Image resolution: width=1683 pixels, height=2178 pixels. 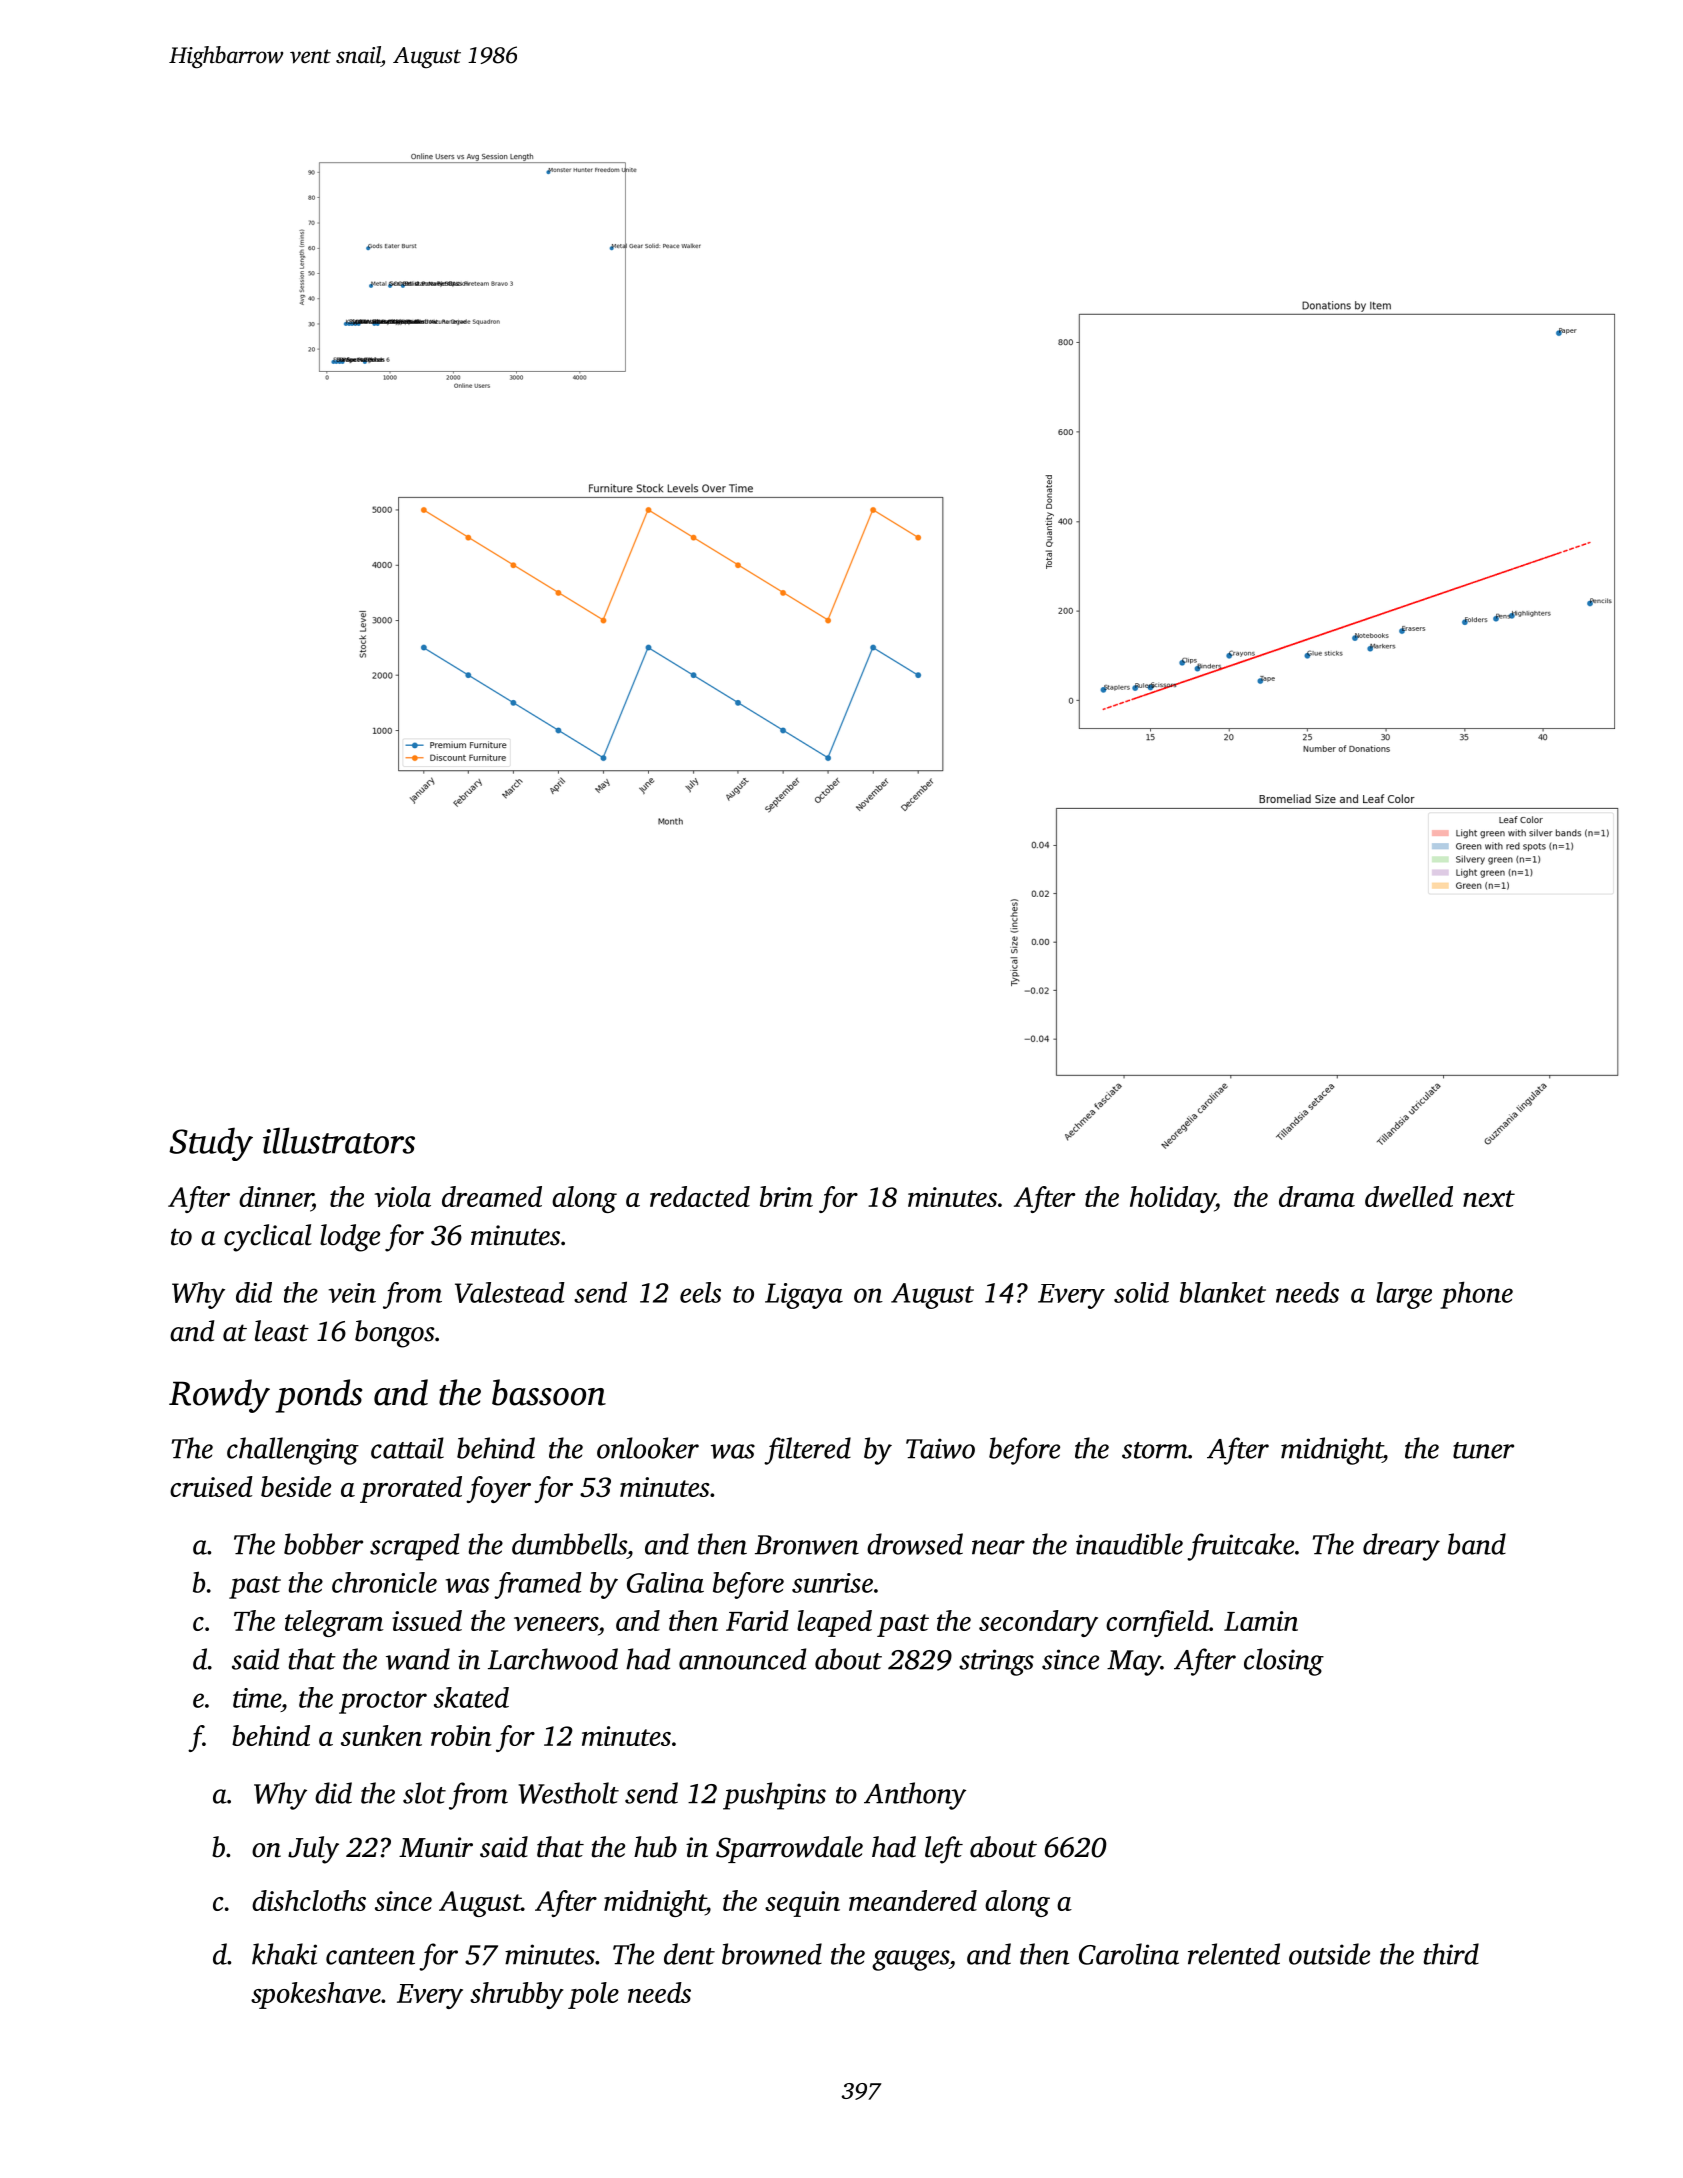 I want to click on beside, so click(x=296, y=1486).
